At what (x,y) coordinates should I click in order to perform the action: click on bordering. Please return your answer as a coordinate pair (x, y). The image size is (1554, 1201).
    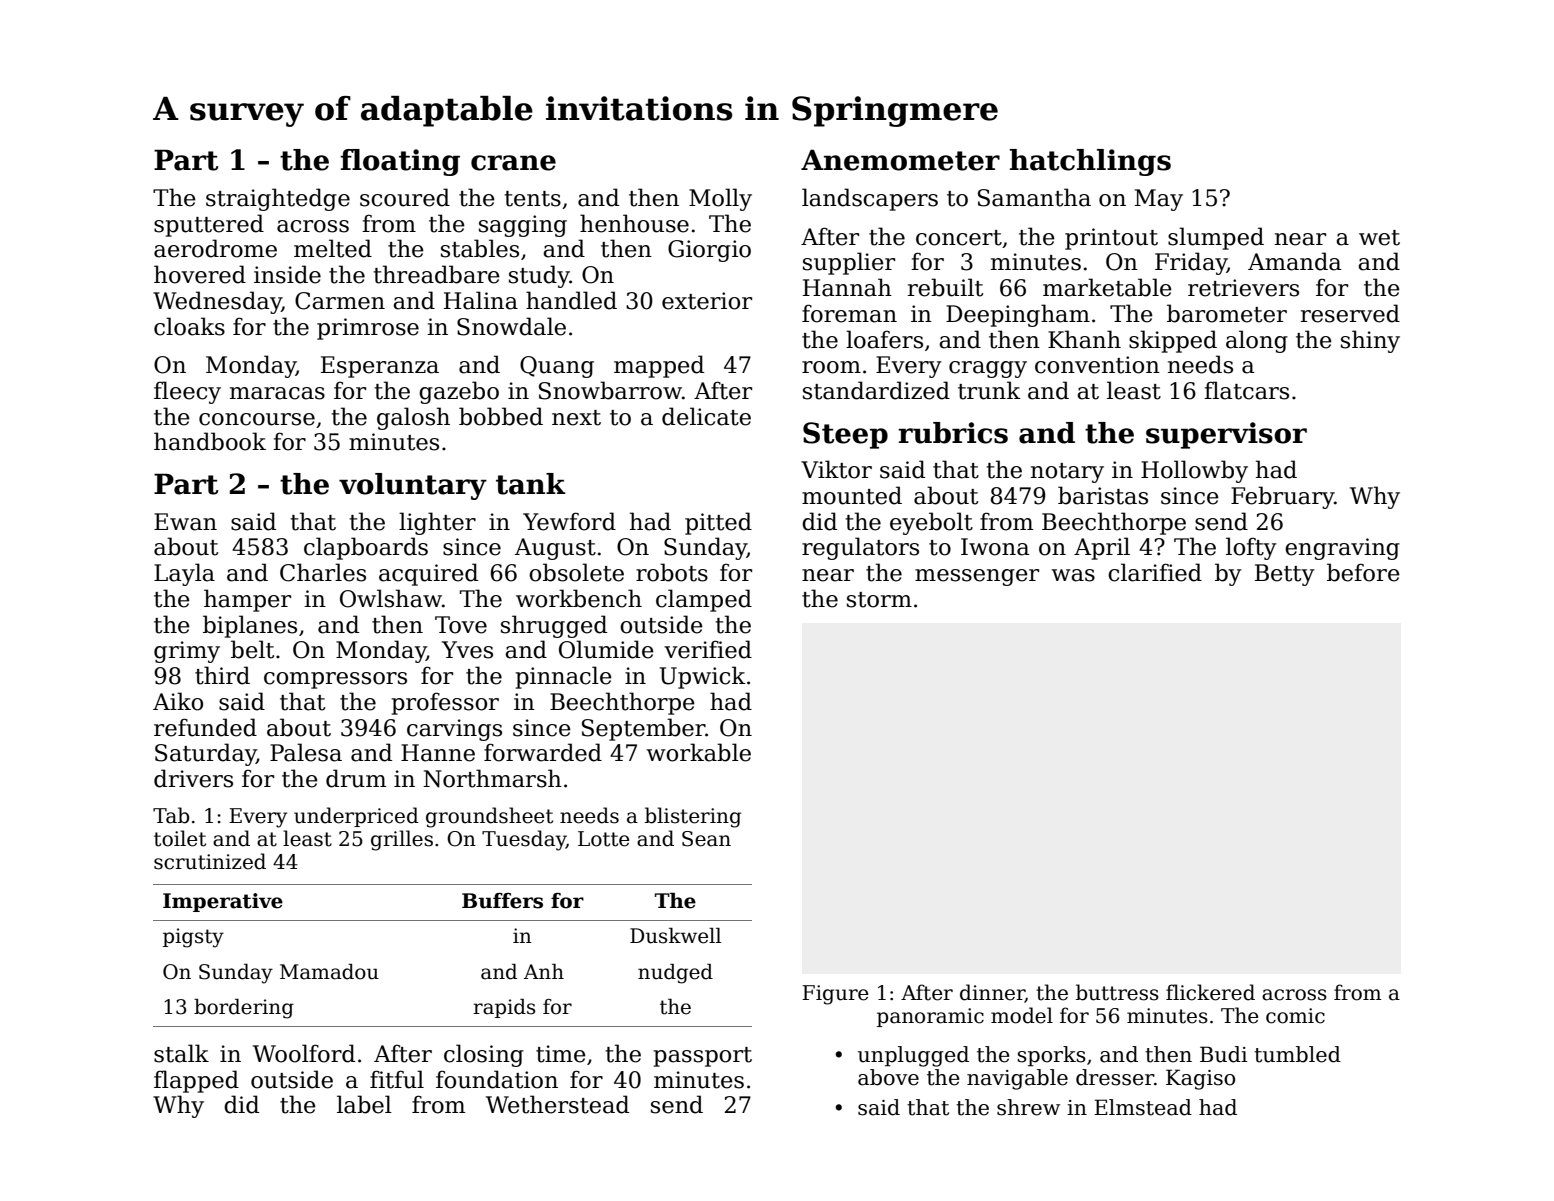
    Looking at the image, I should click on (244, 1009).
